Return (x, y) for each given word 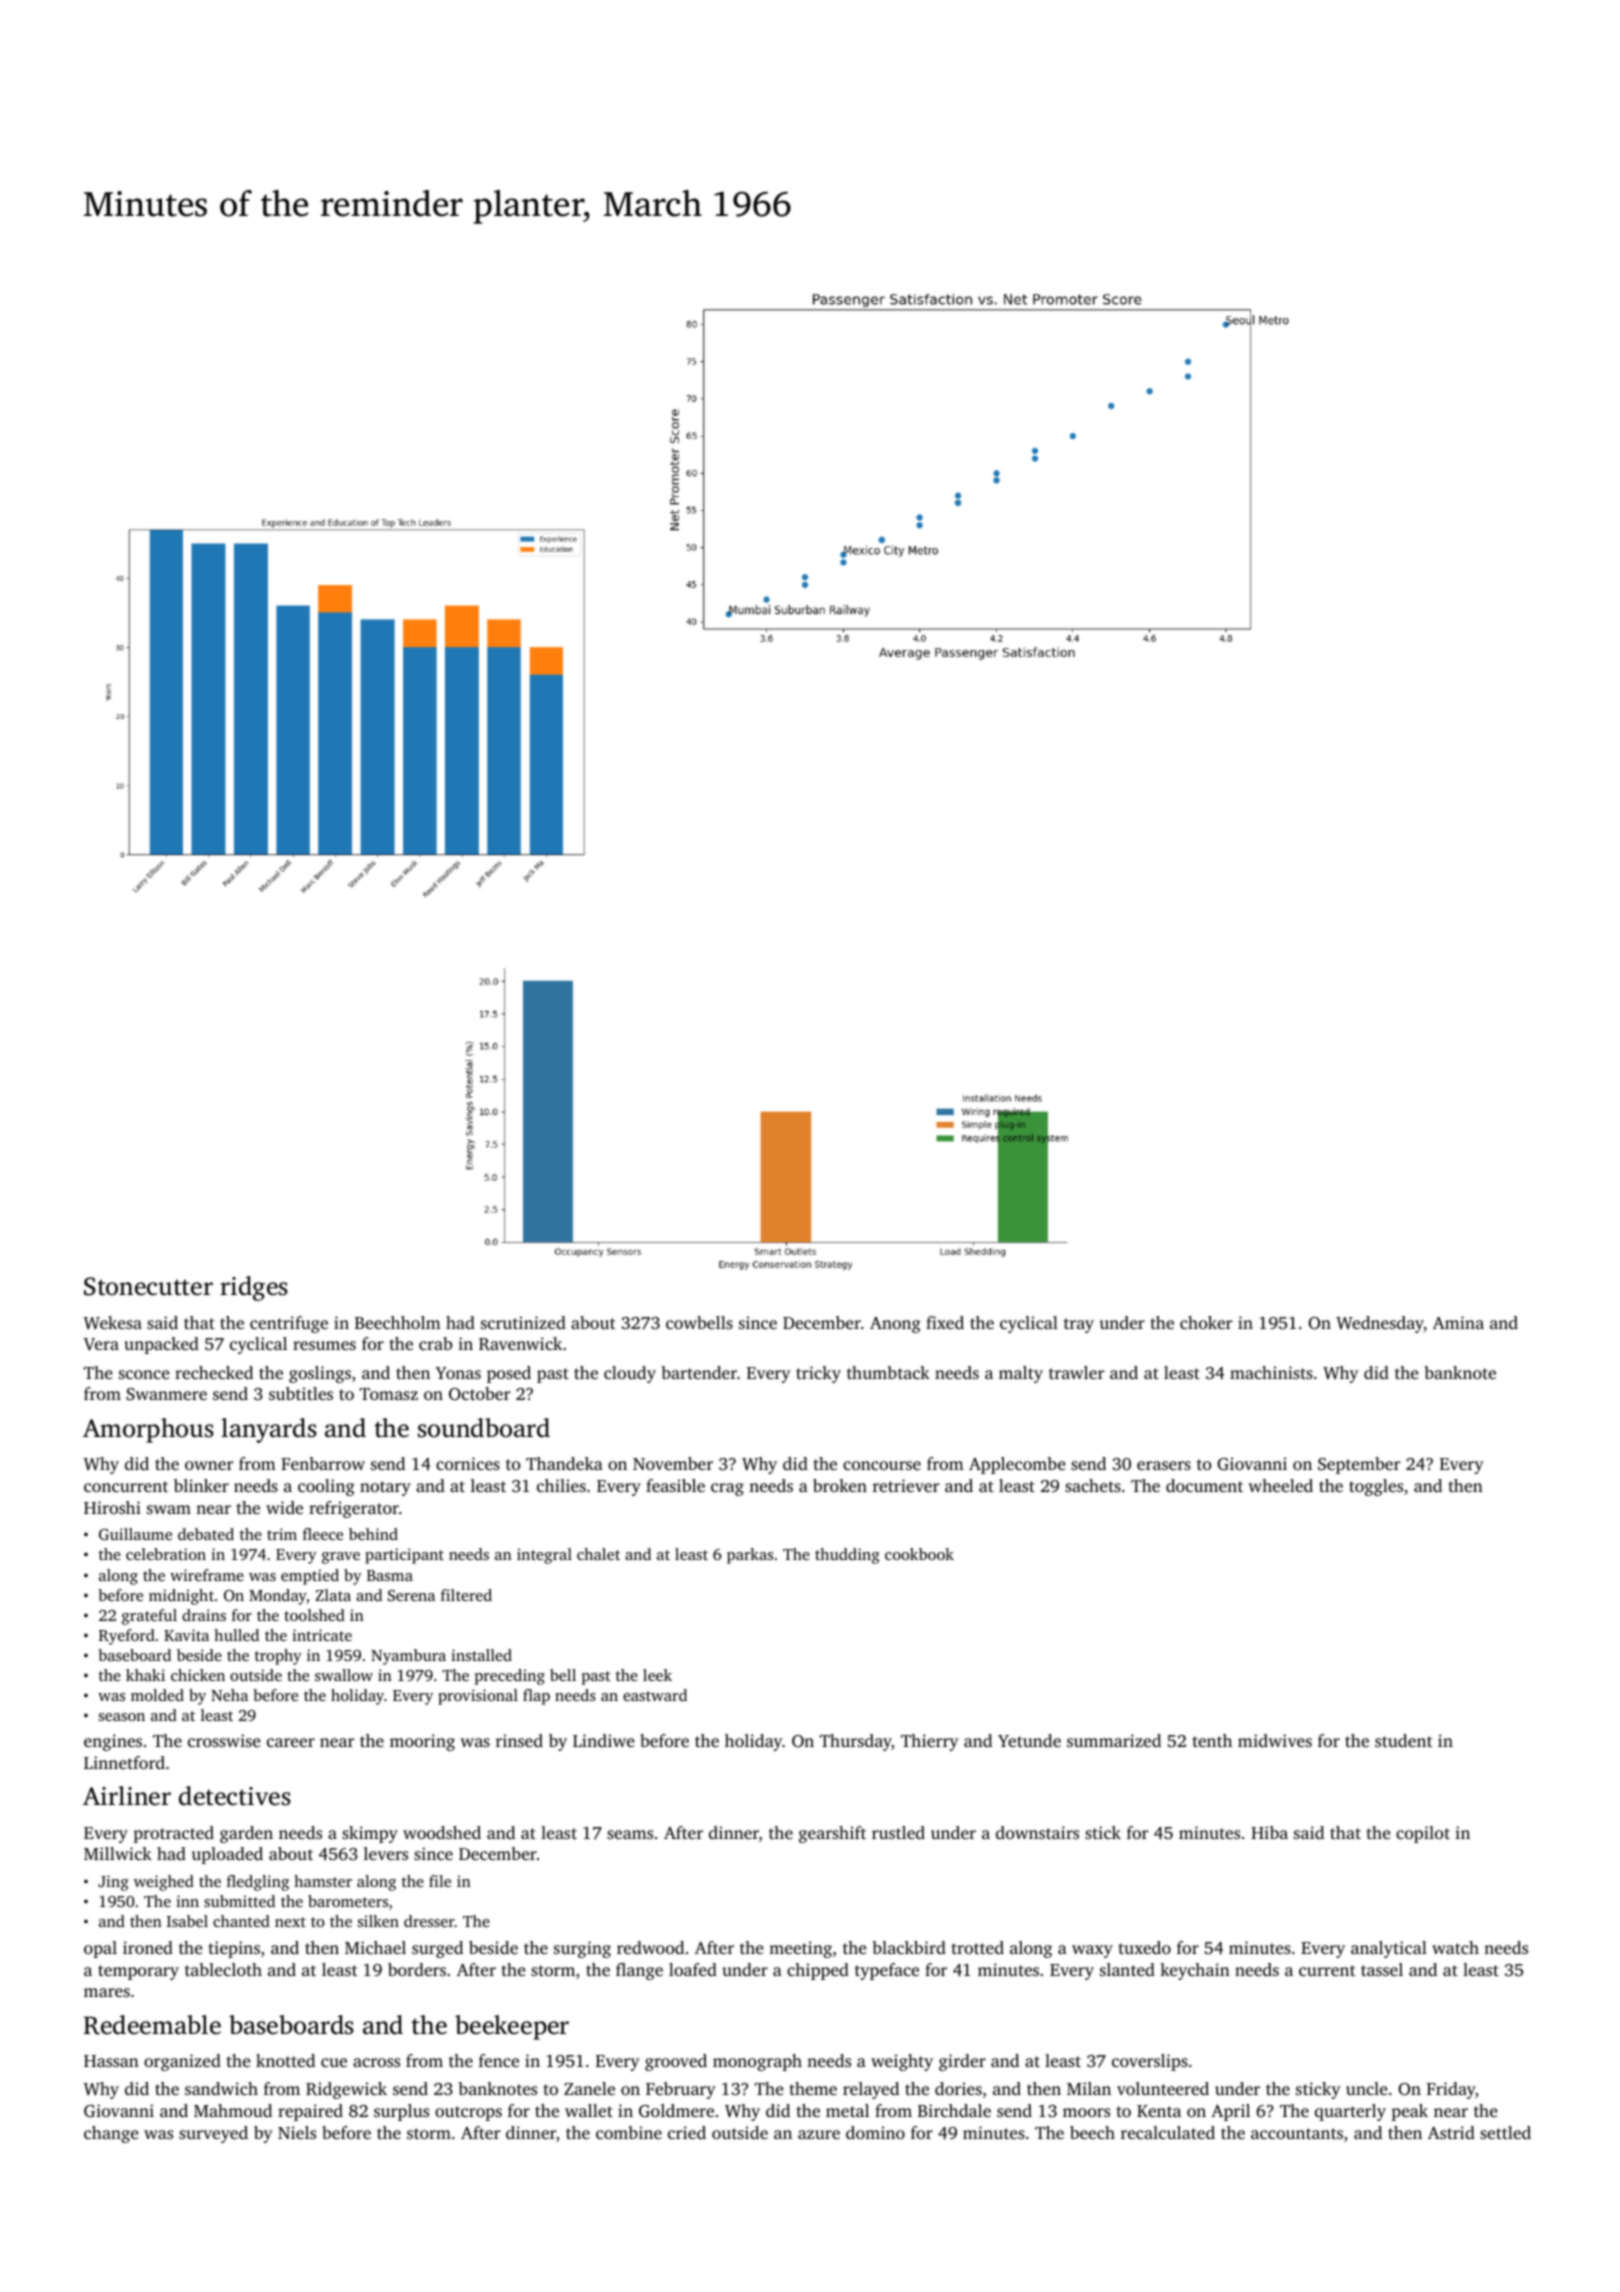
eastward (655, 1695)
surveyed (213, 2134)
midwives (1275, 1740)
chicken (198, 1675)
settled (1505, 2132)
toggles (1376, 1487)
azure (819, 2134)
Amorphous (148, 1430)
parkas (750, 1556)
